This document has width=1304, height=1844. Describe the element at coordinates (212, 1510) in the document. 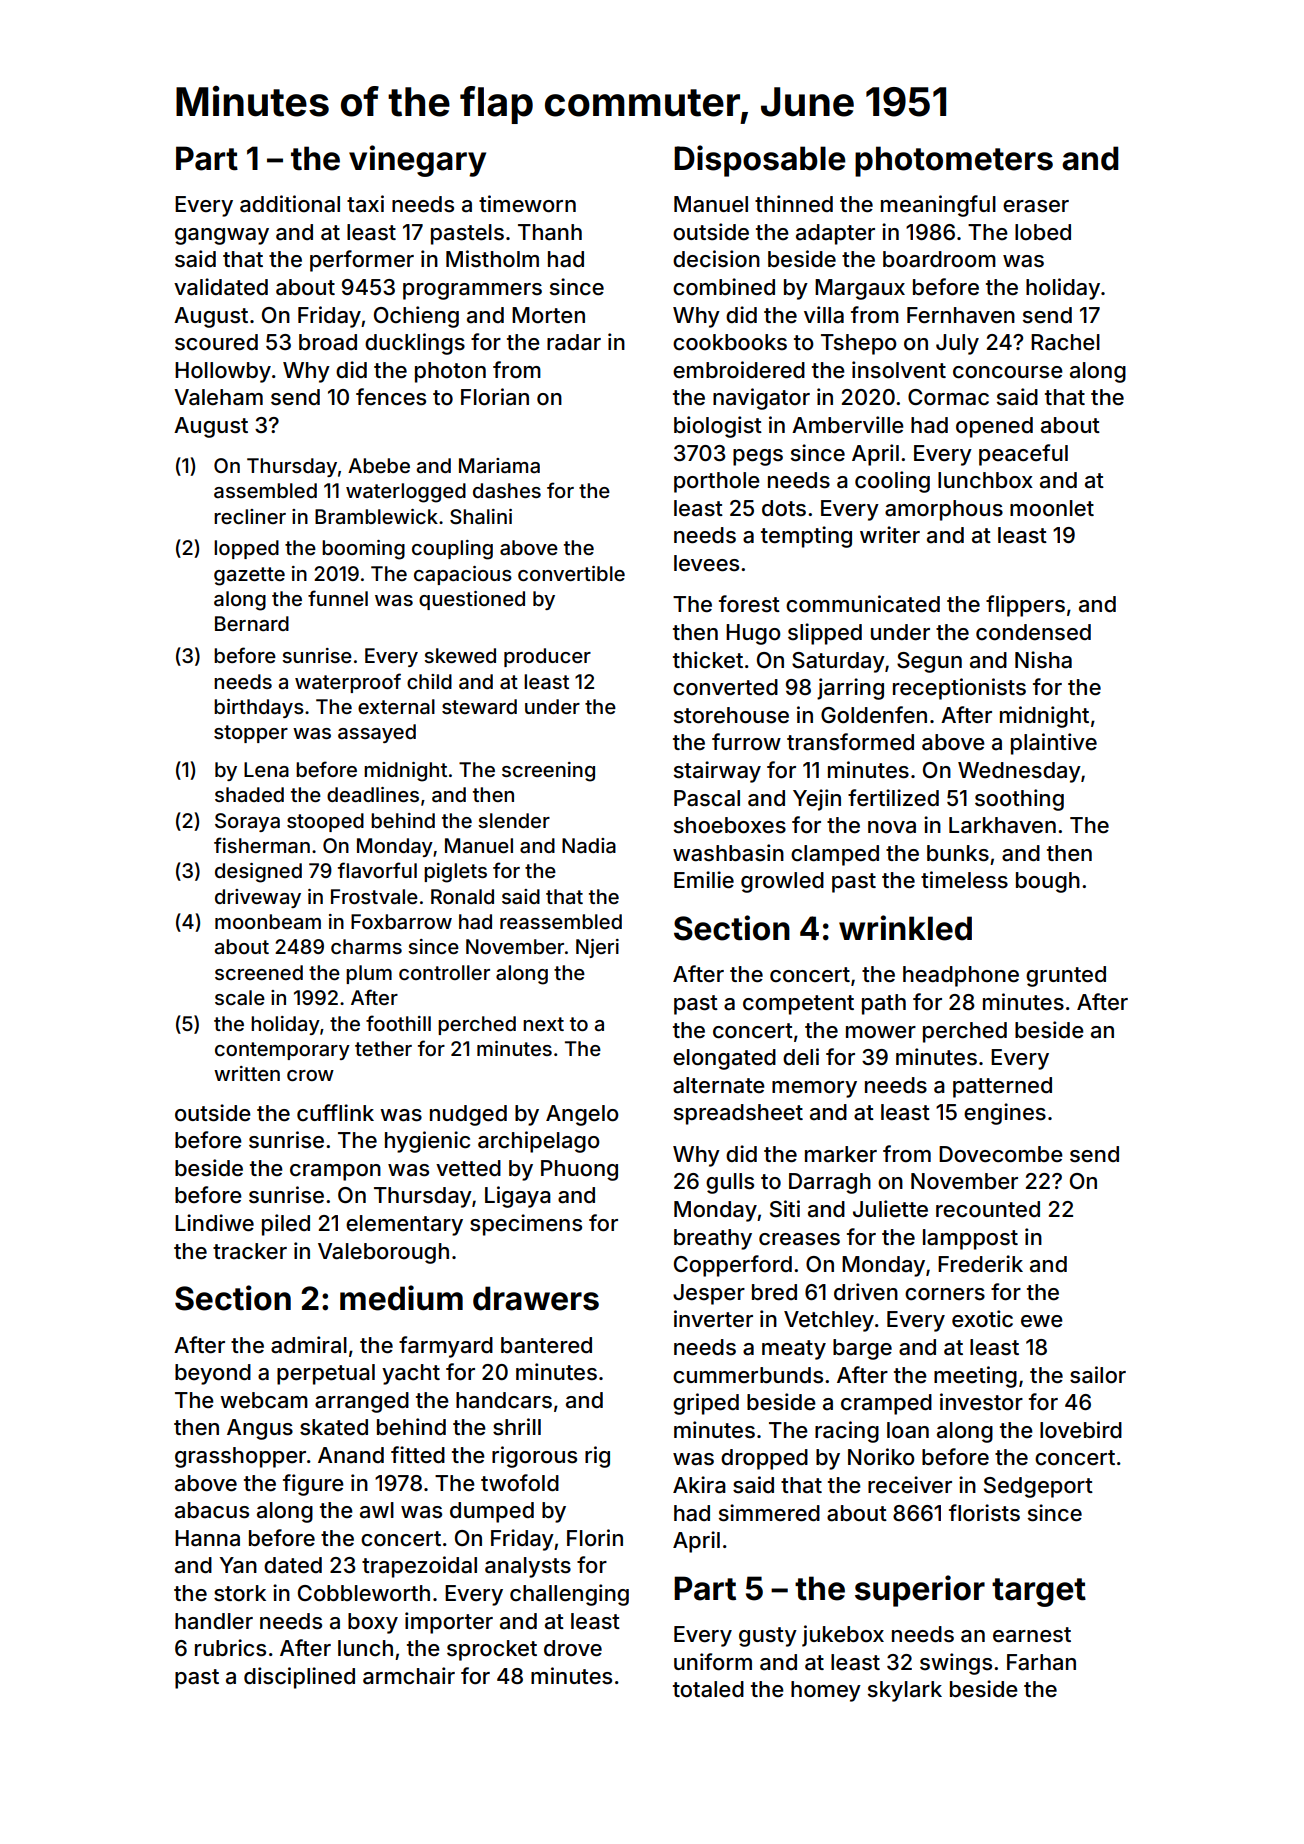

I see `abacus` at that location.
